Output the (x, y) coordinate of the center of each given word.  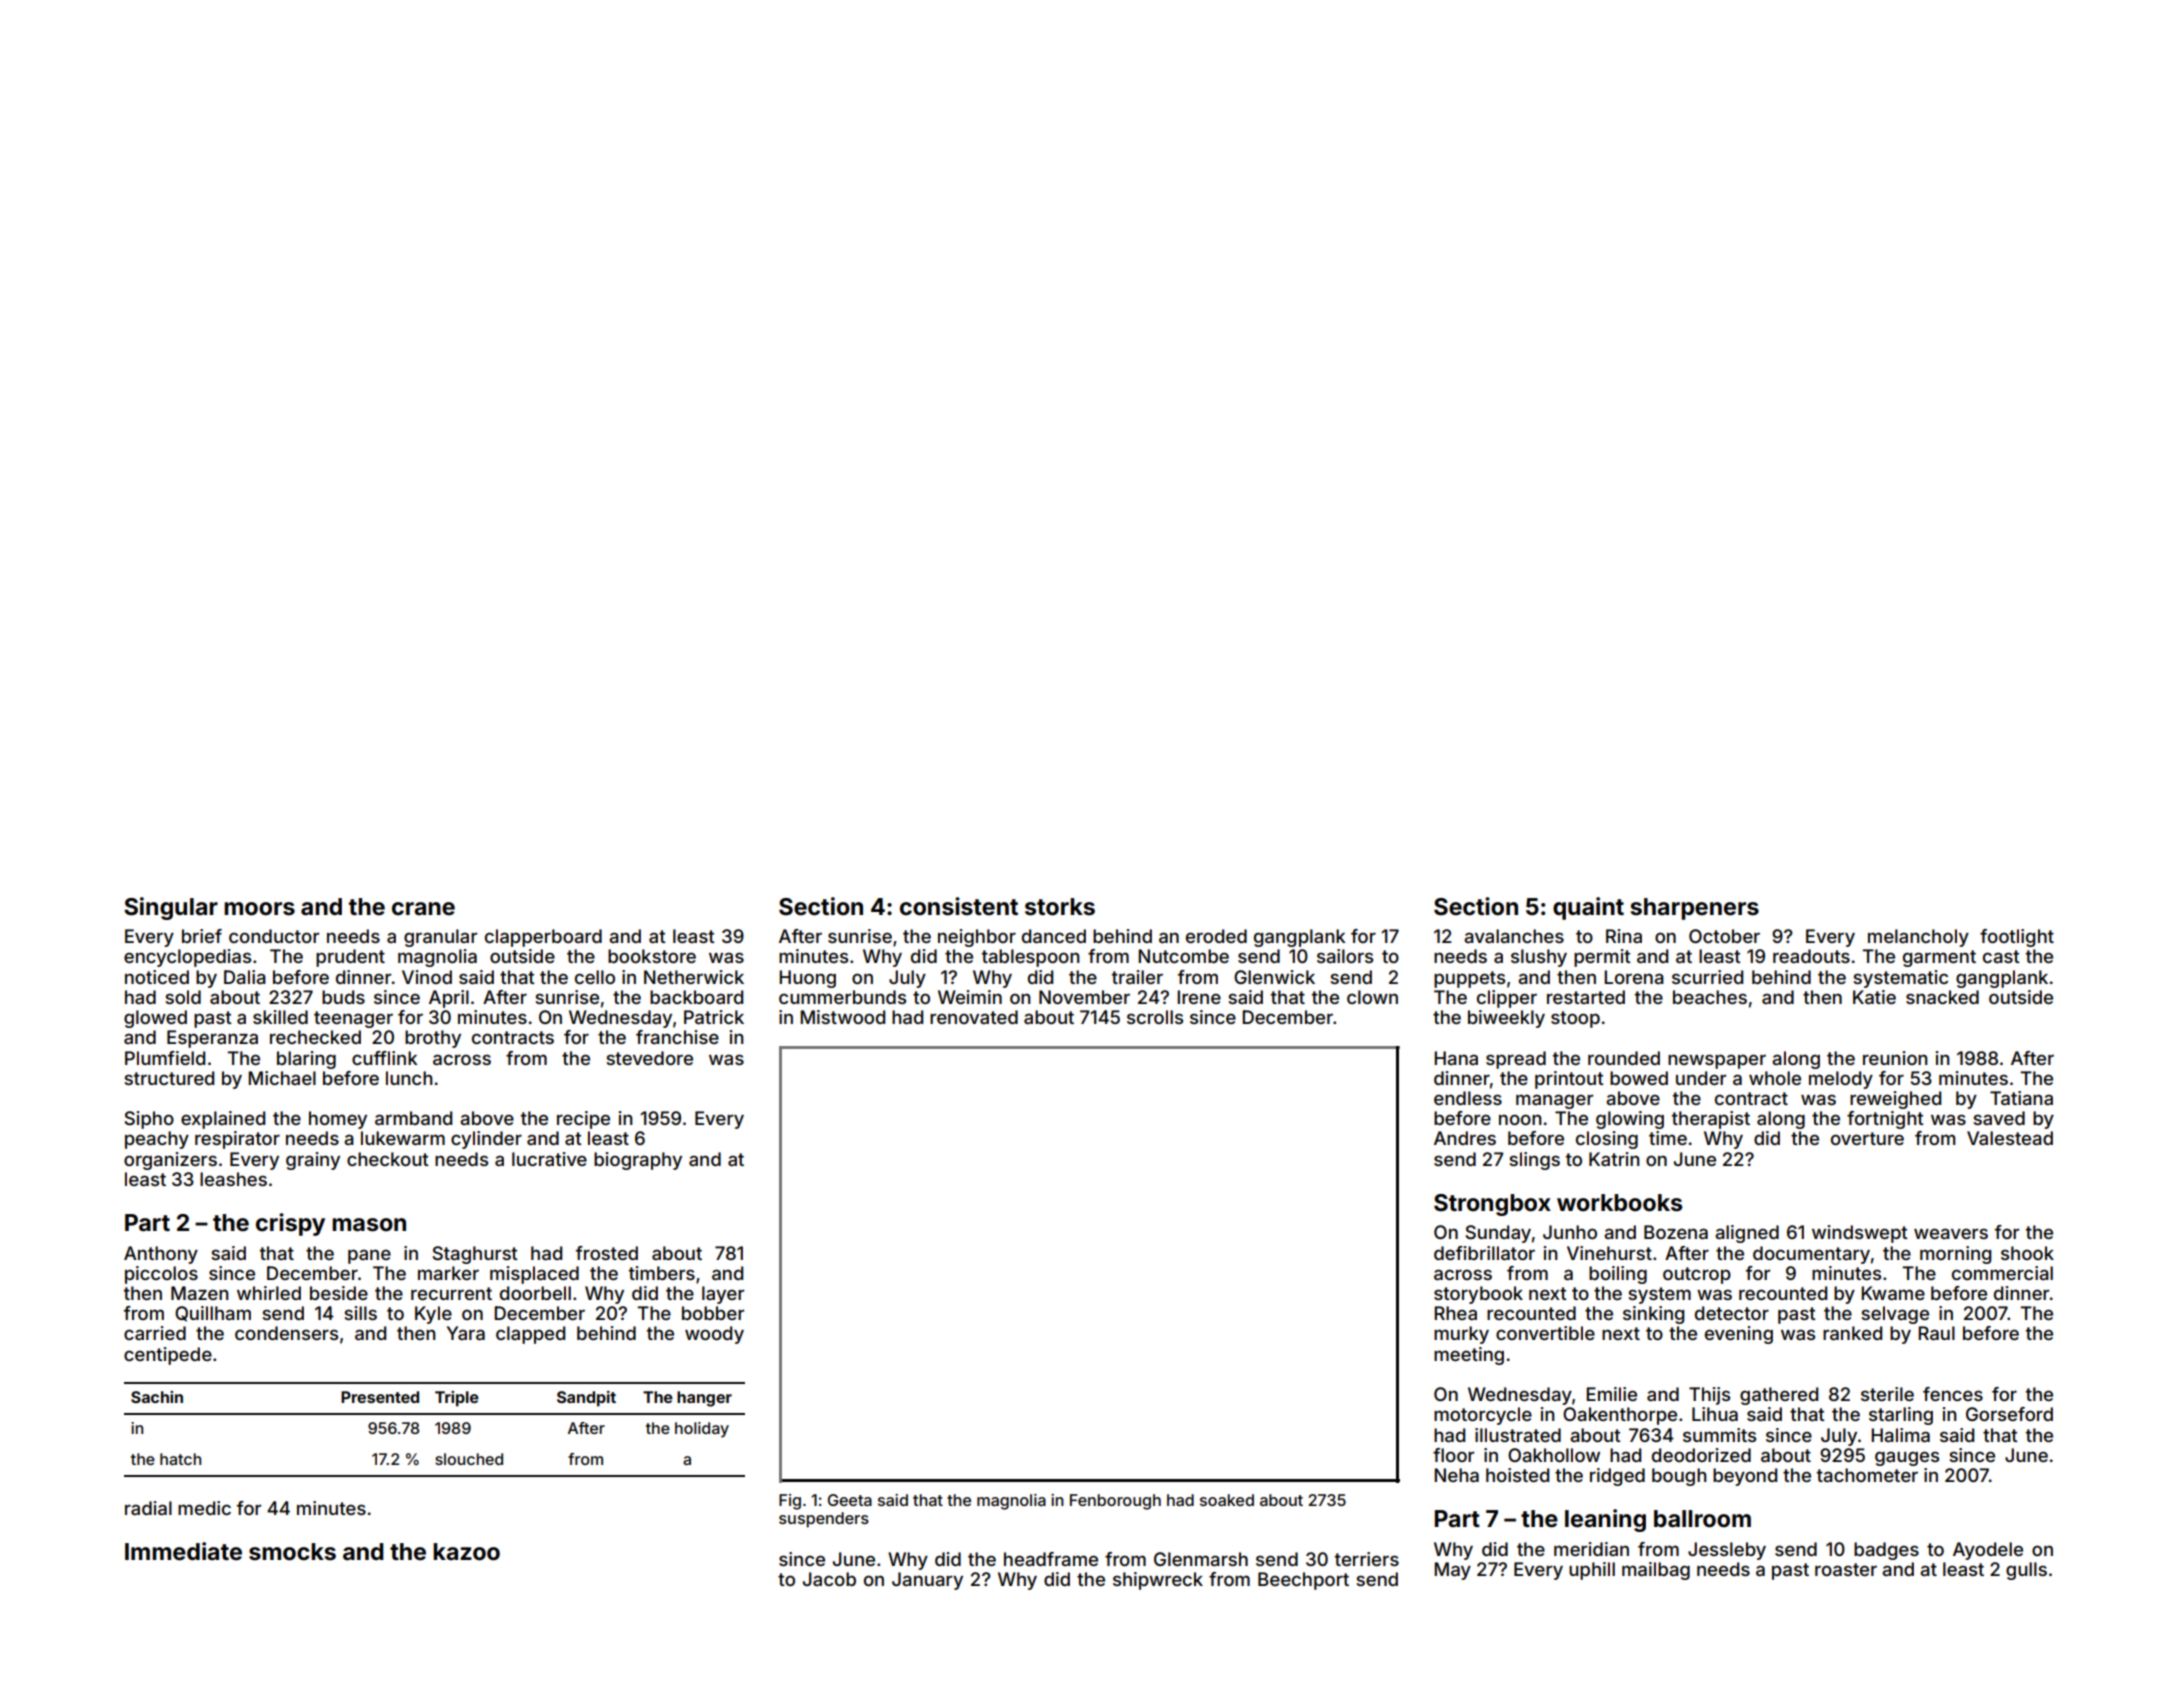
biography (638, 1161)
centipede (168, 1356)
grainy (313, 1161)
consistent (959, 906)
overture (1867, 1138)
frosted (607, 1253)
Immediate (183, 1551)
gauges (1907, 1458)
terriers (1367, 1559)
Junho (1570, 1232)
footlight (2017, 938)
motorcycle (1483, 1416)
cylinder (486, 1140)
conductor (274, 936)
